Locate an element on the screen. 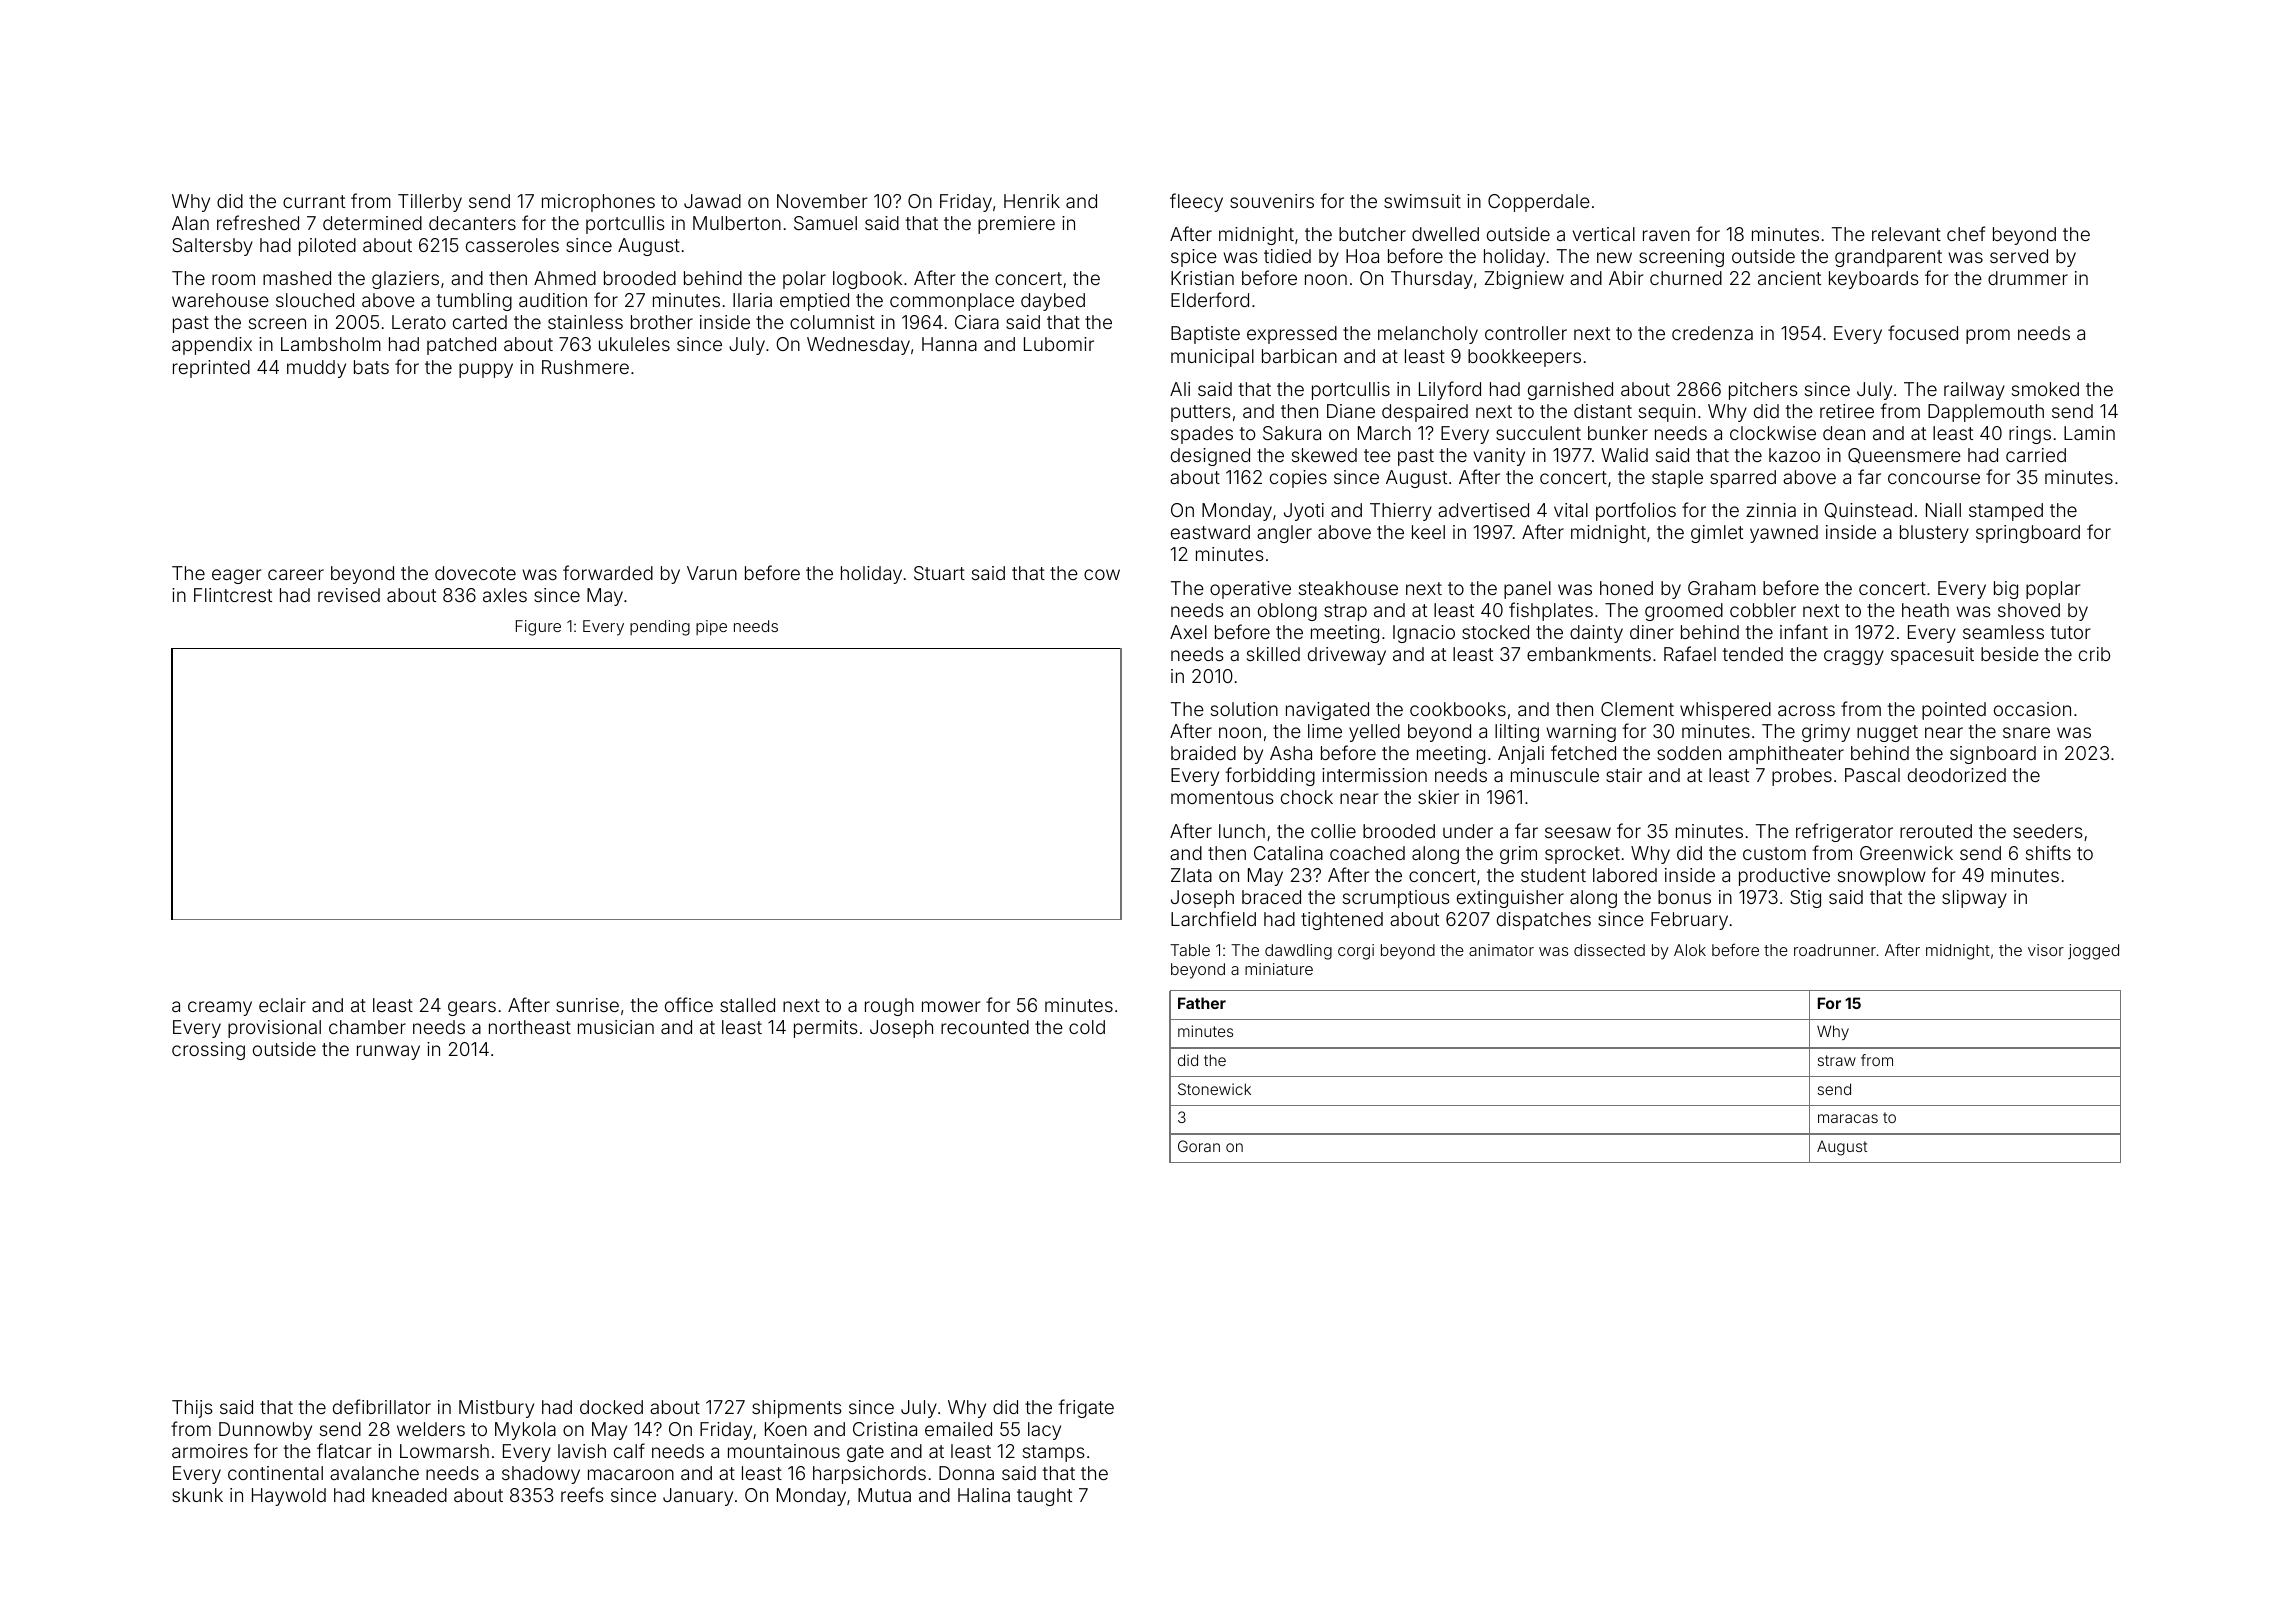 The image size is (2292, 1620). Thijs is located at coordinates (192, 1409).
